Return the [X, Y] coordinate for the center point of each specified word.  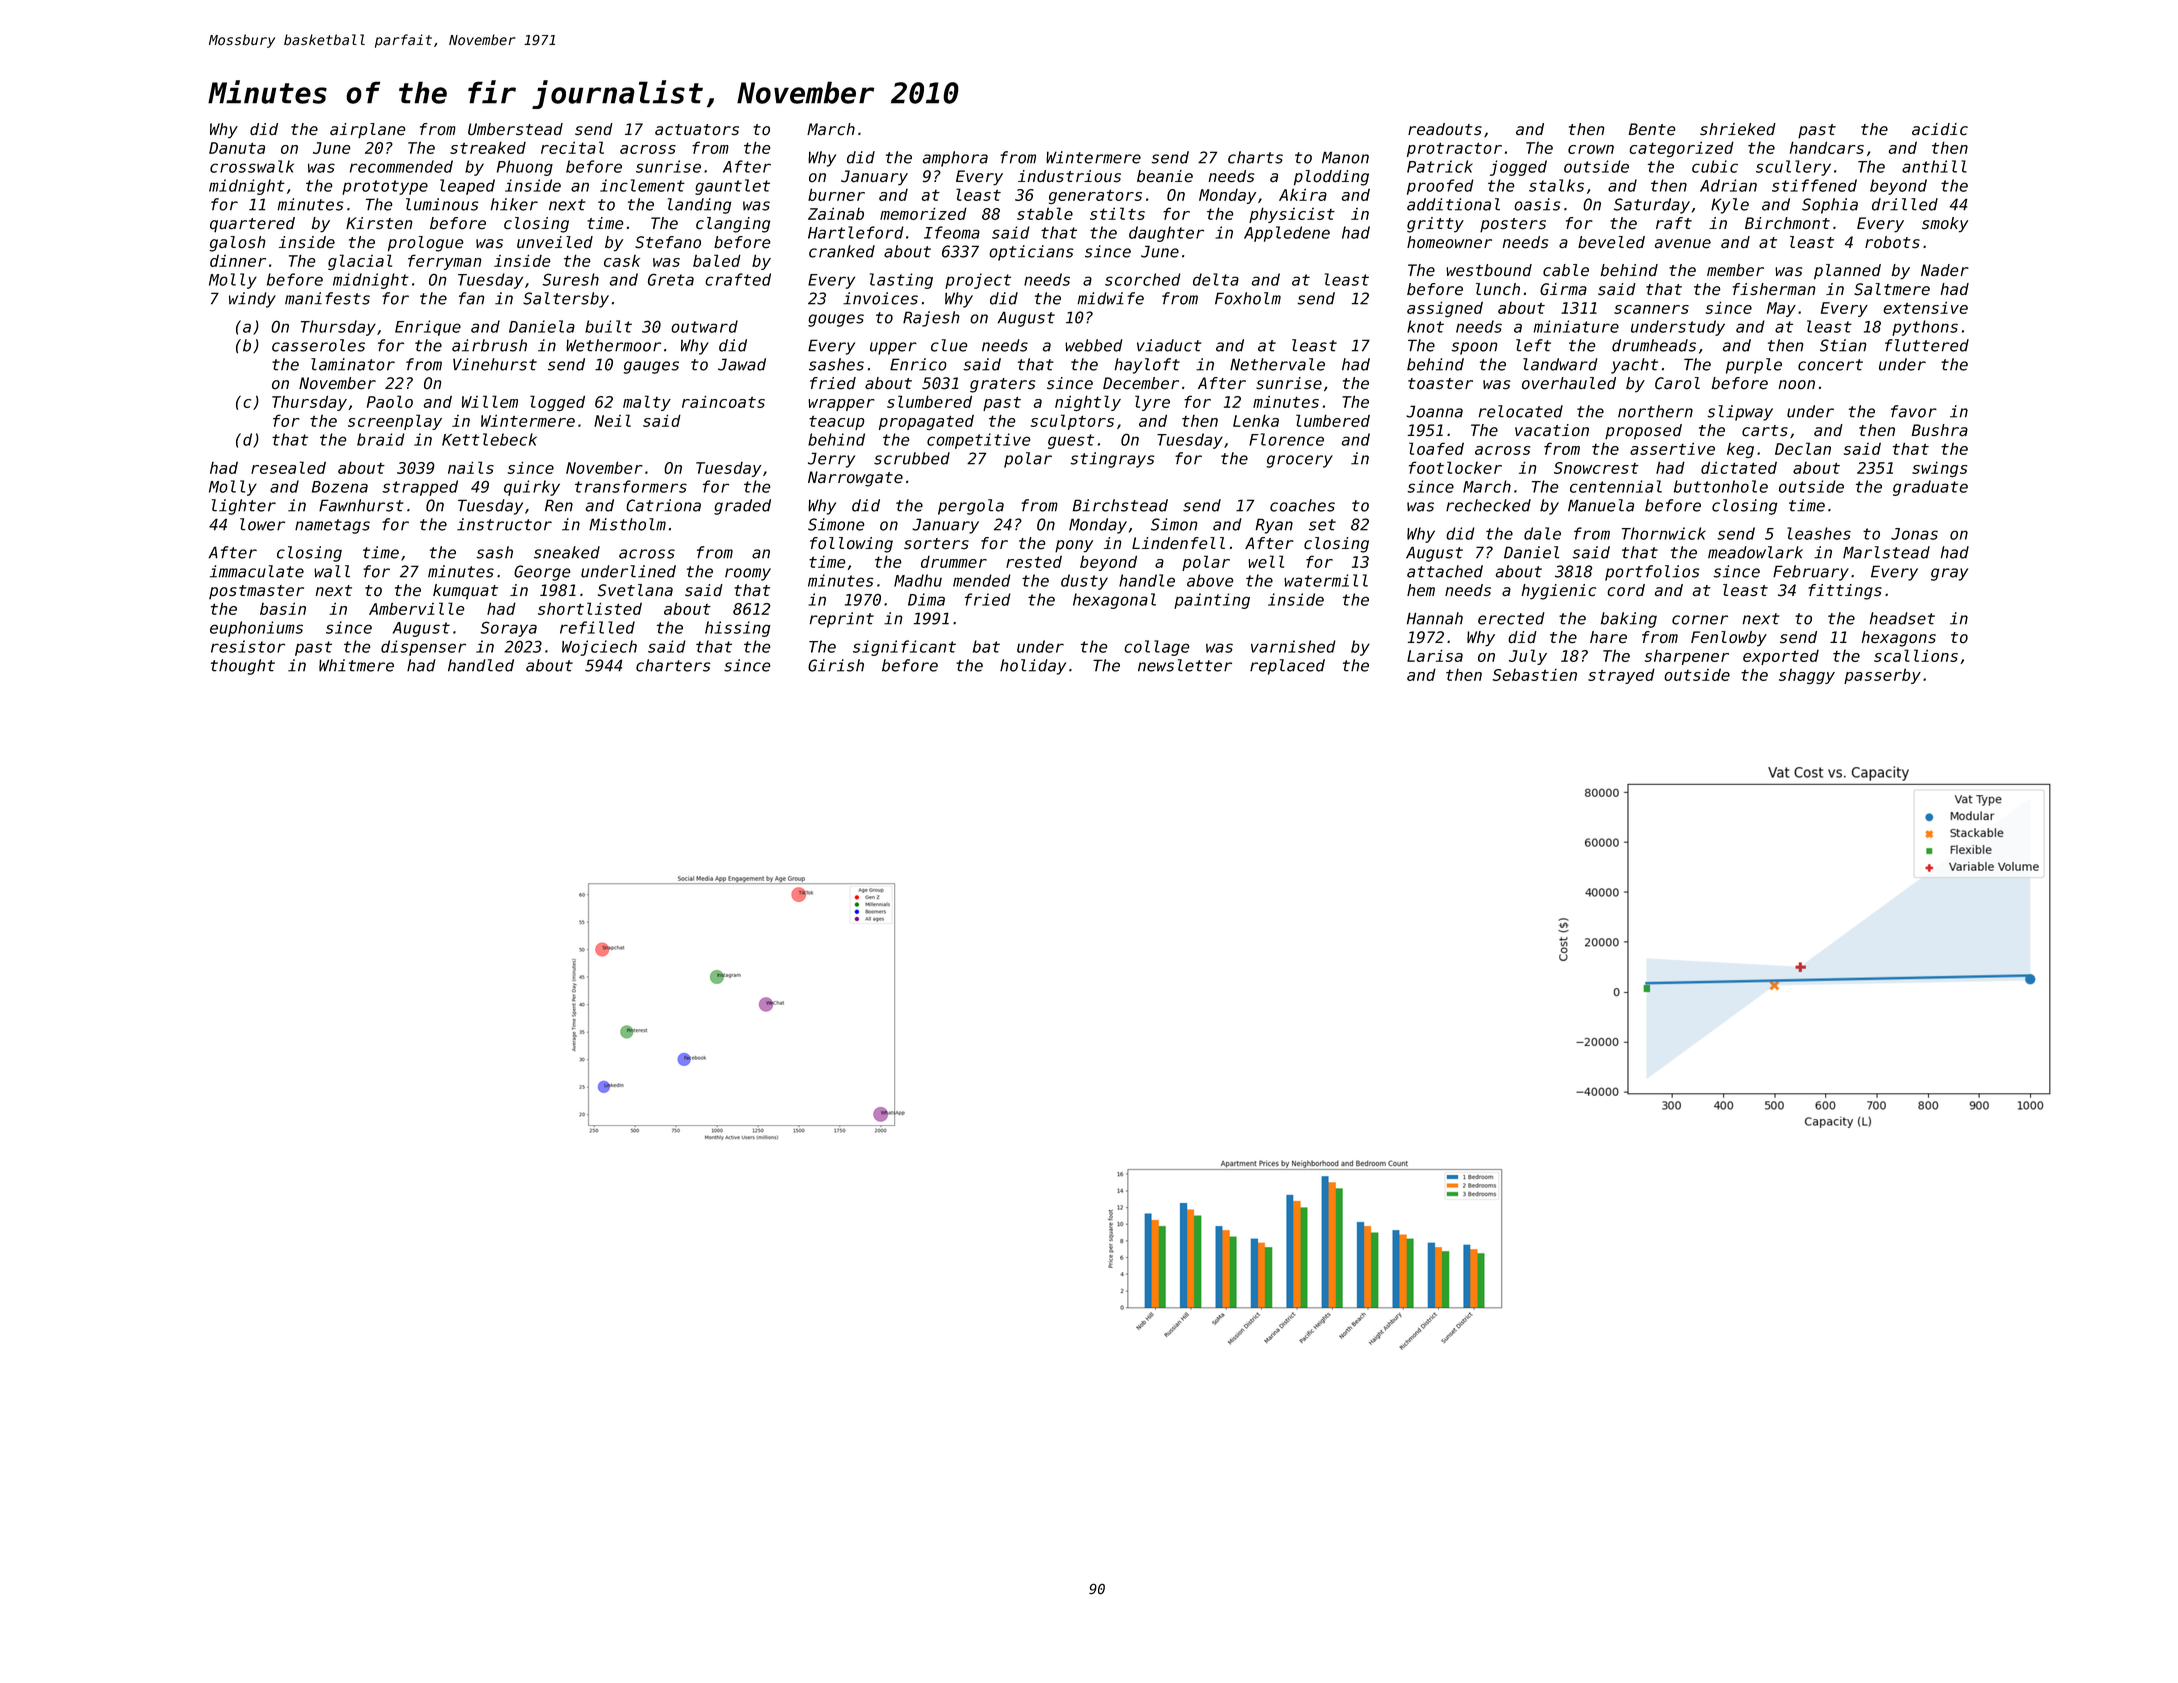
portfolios [1652, 573]
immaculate [257, 571]
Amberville [417, 608]
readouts [1445, 129]
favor [1914, 411]
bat [986, 646]
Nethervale [1277, 364]
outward [704, 326]
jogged [1518, 168]
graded [742, 507]
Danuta [237, 148]
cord [1626, 590]
